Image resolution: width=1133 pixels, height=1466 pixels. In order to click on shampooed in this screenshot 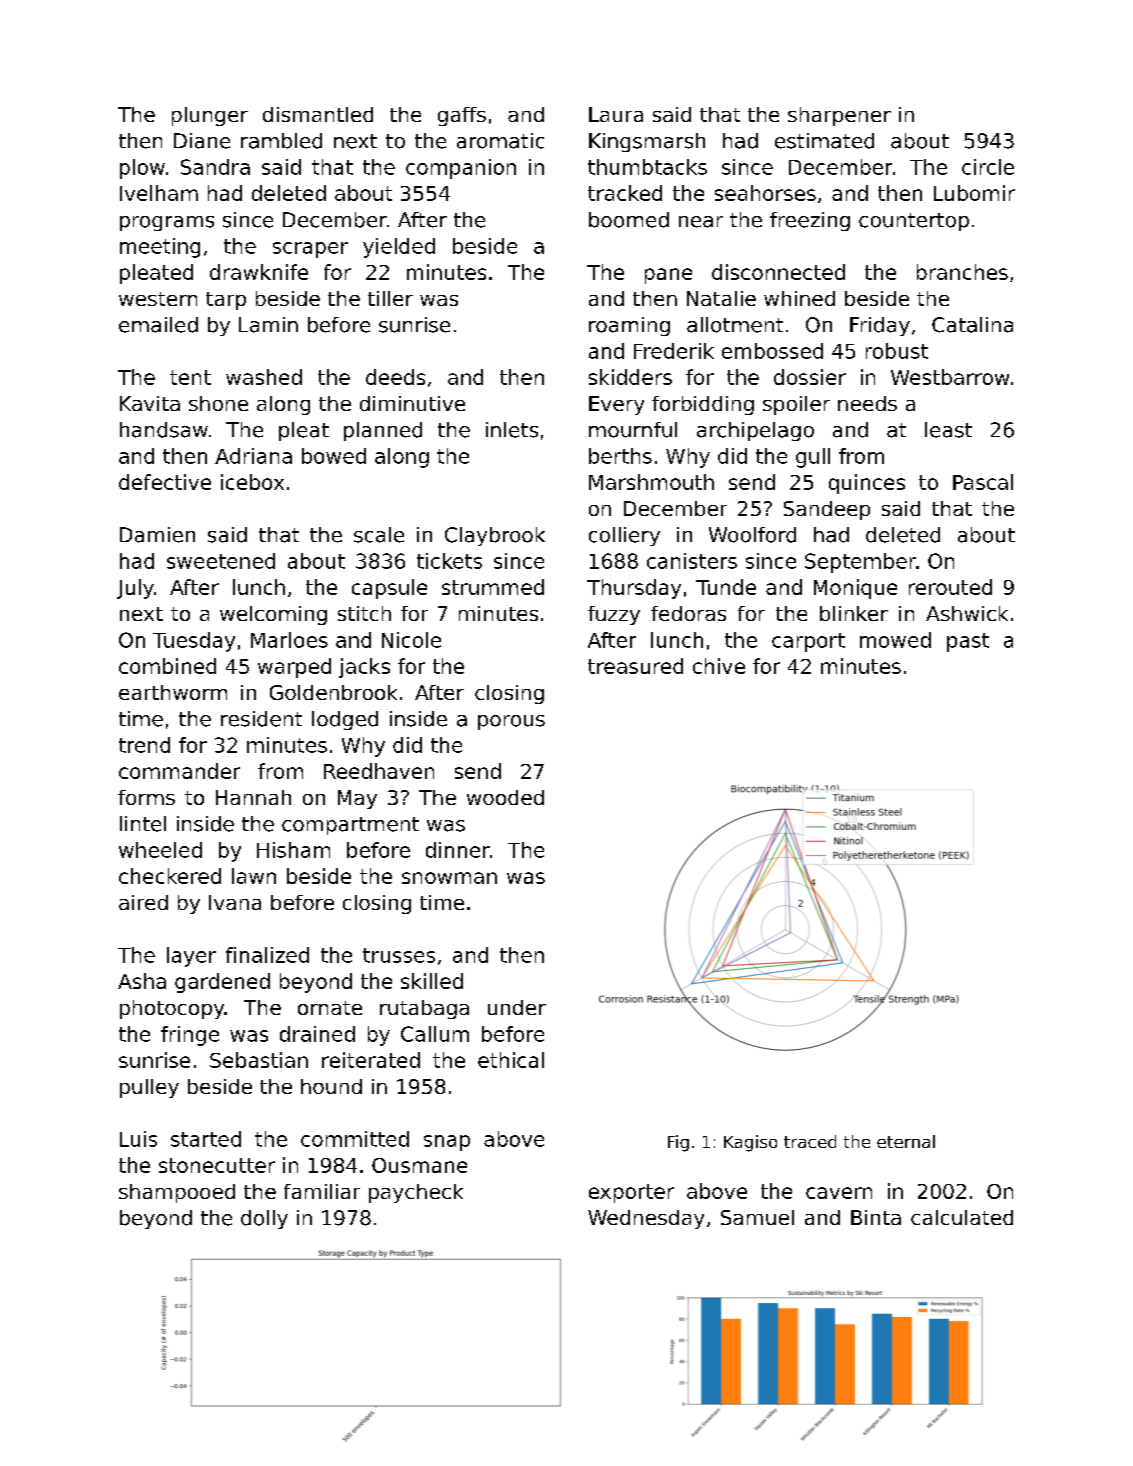, I will do `click(177, 1193)`.
